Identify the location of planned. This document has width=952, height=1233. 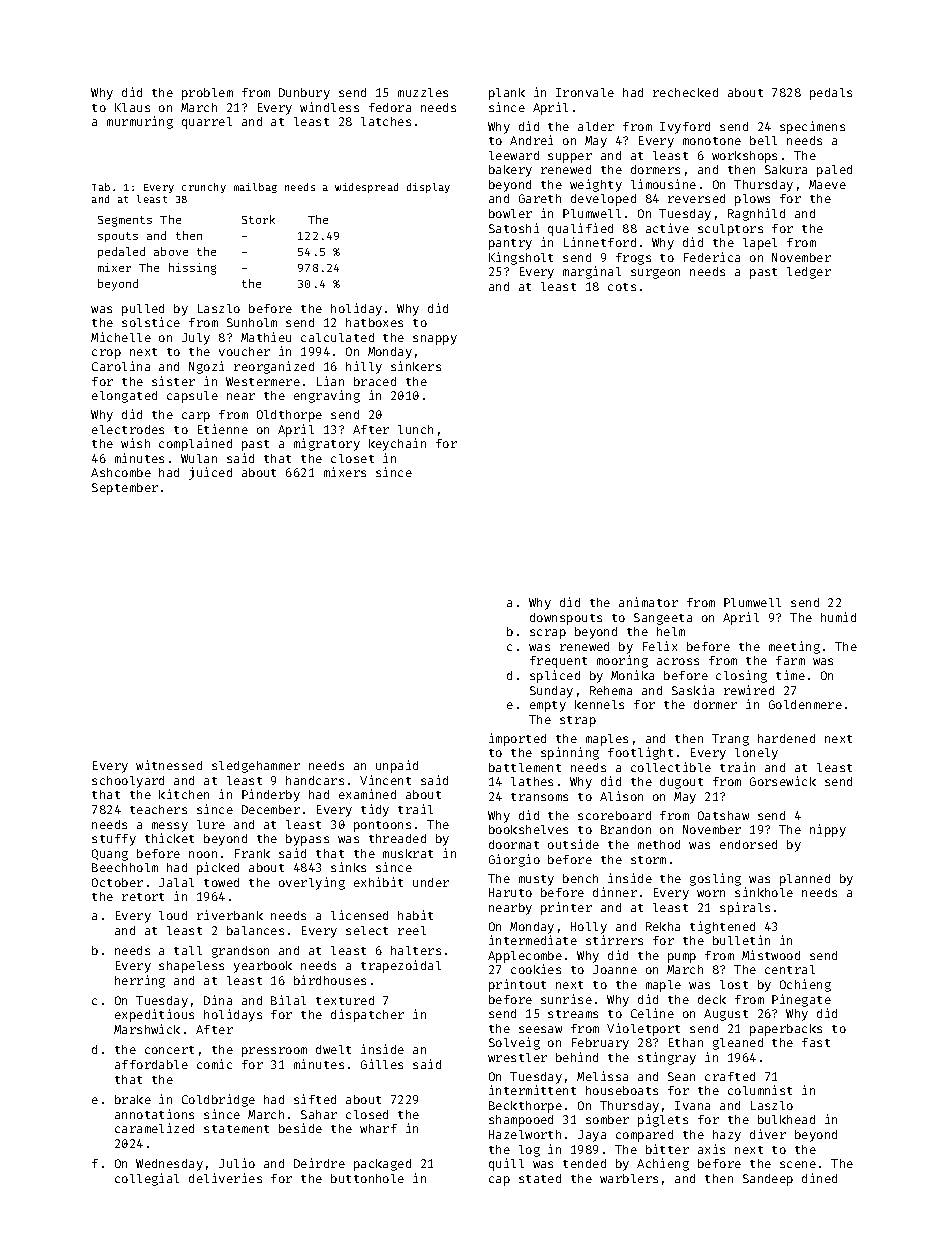
(805, 880).
